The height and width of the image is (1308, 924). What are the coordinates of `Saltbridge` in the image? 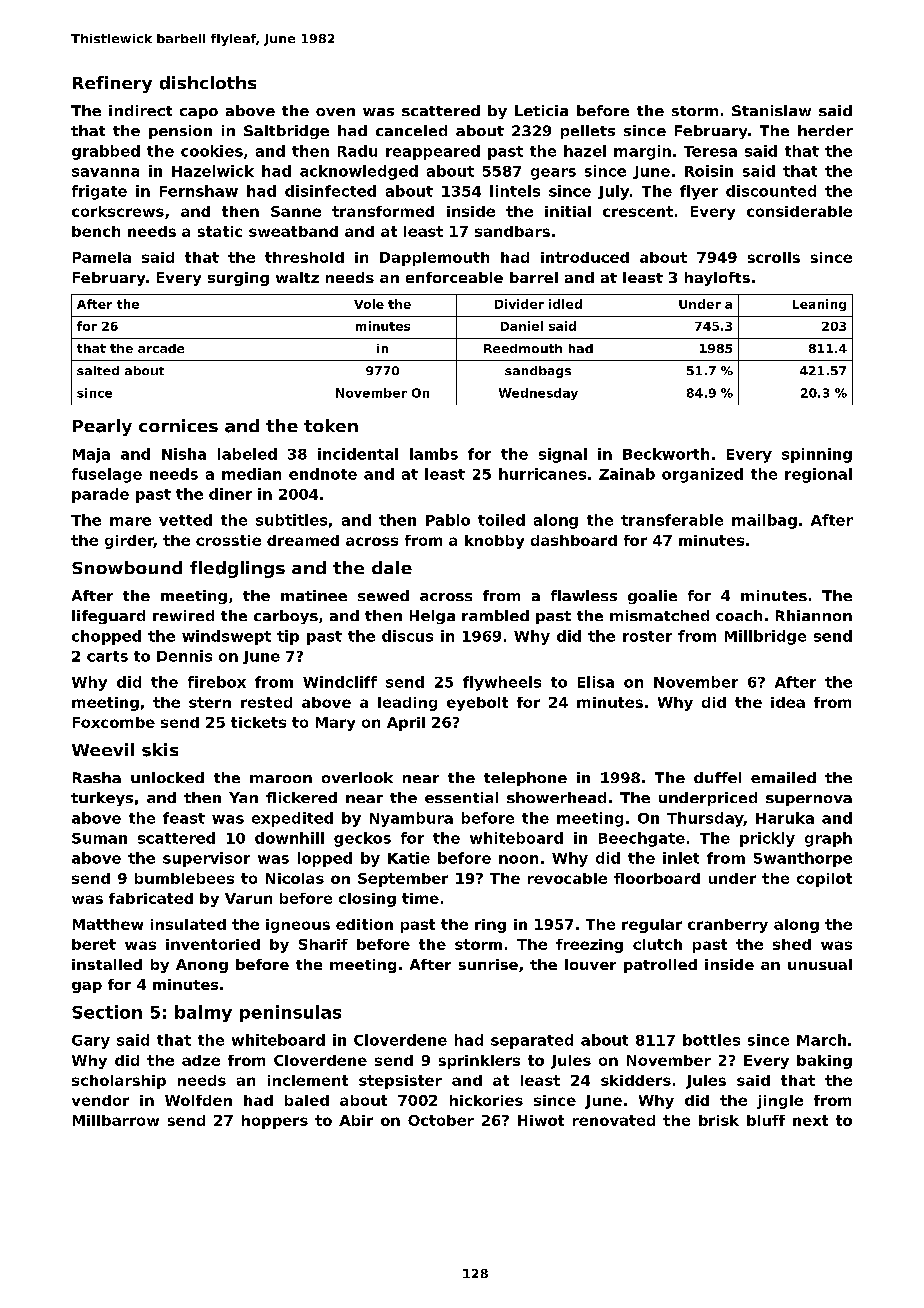 It's located at (286, 132).
